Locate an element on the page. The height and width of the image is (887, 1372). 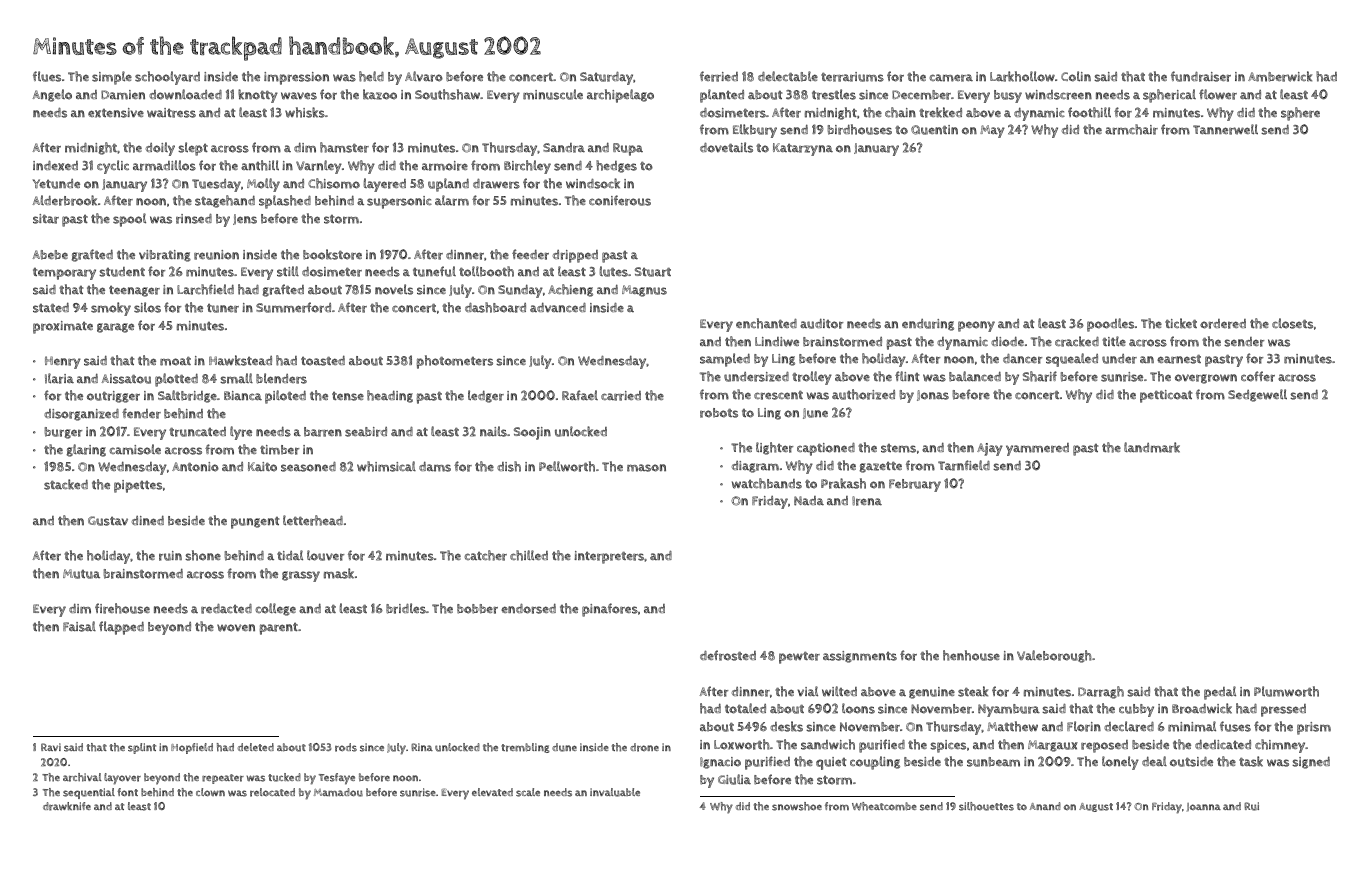
defrosted is located at coordinates (728, 655).
